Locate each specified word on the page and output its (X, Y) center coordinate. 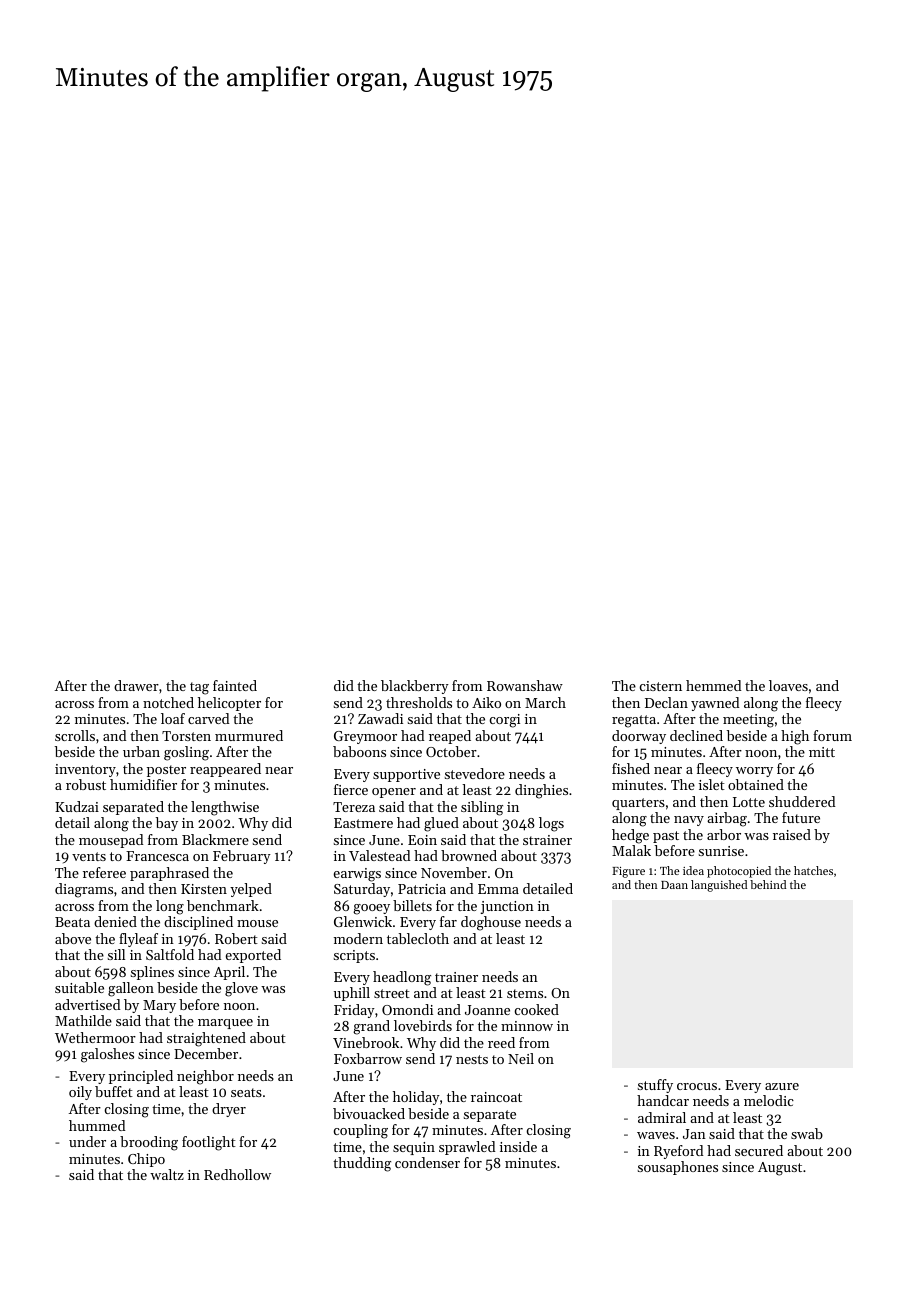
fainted (235, 685)
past (666, 837)
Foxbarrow (368, 1058)
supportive (406, 775)
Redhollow (237, 1174)
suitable (79, 987)
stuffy (655, 1086)
